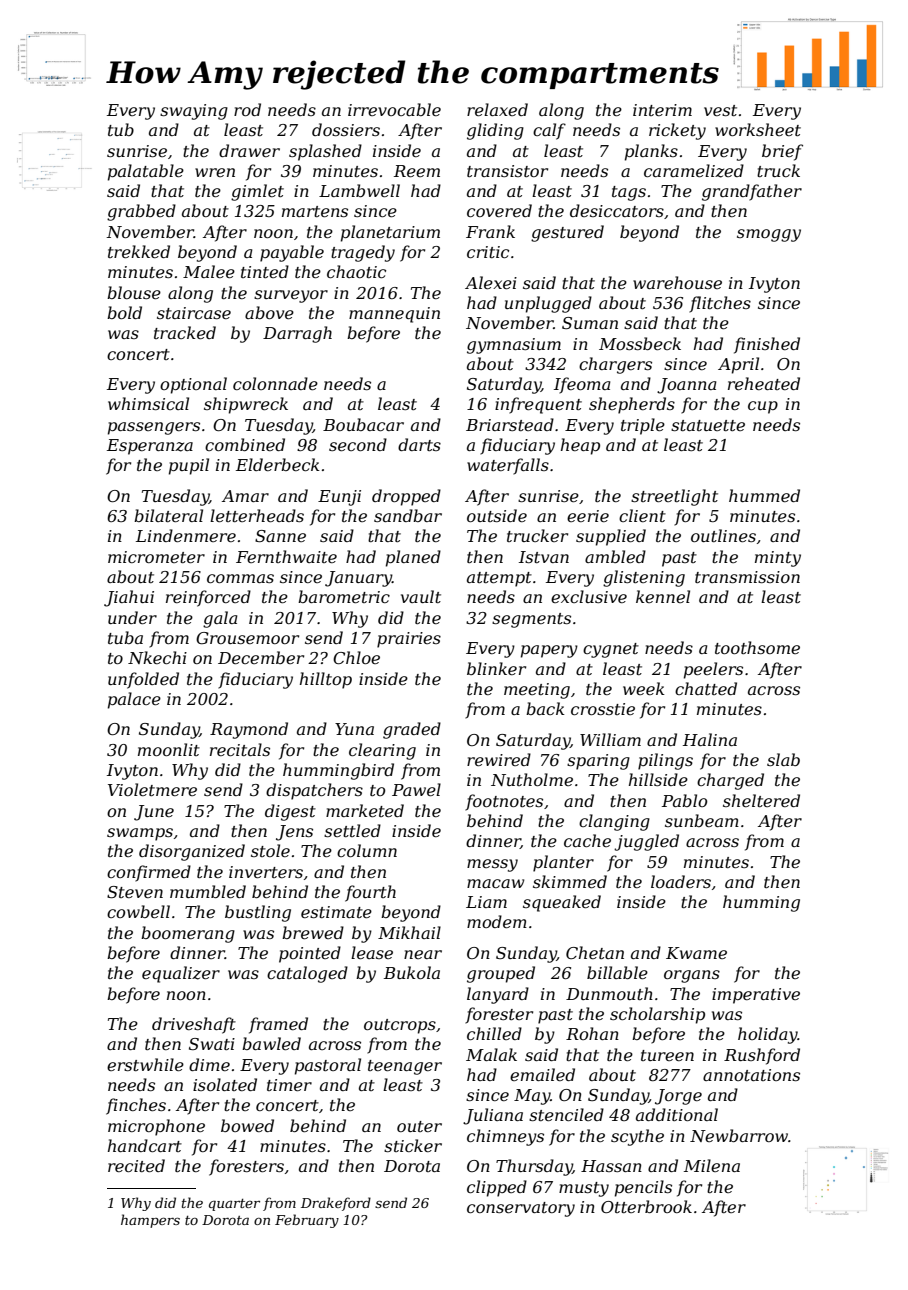 The height and width of the document is (1290, 908). Describe the element at coordinates (194, 112) in the document. I see `swaying` at that location.
